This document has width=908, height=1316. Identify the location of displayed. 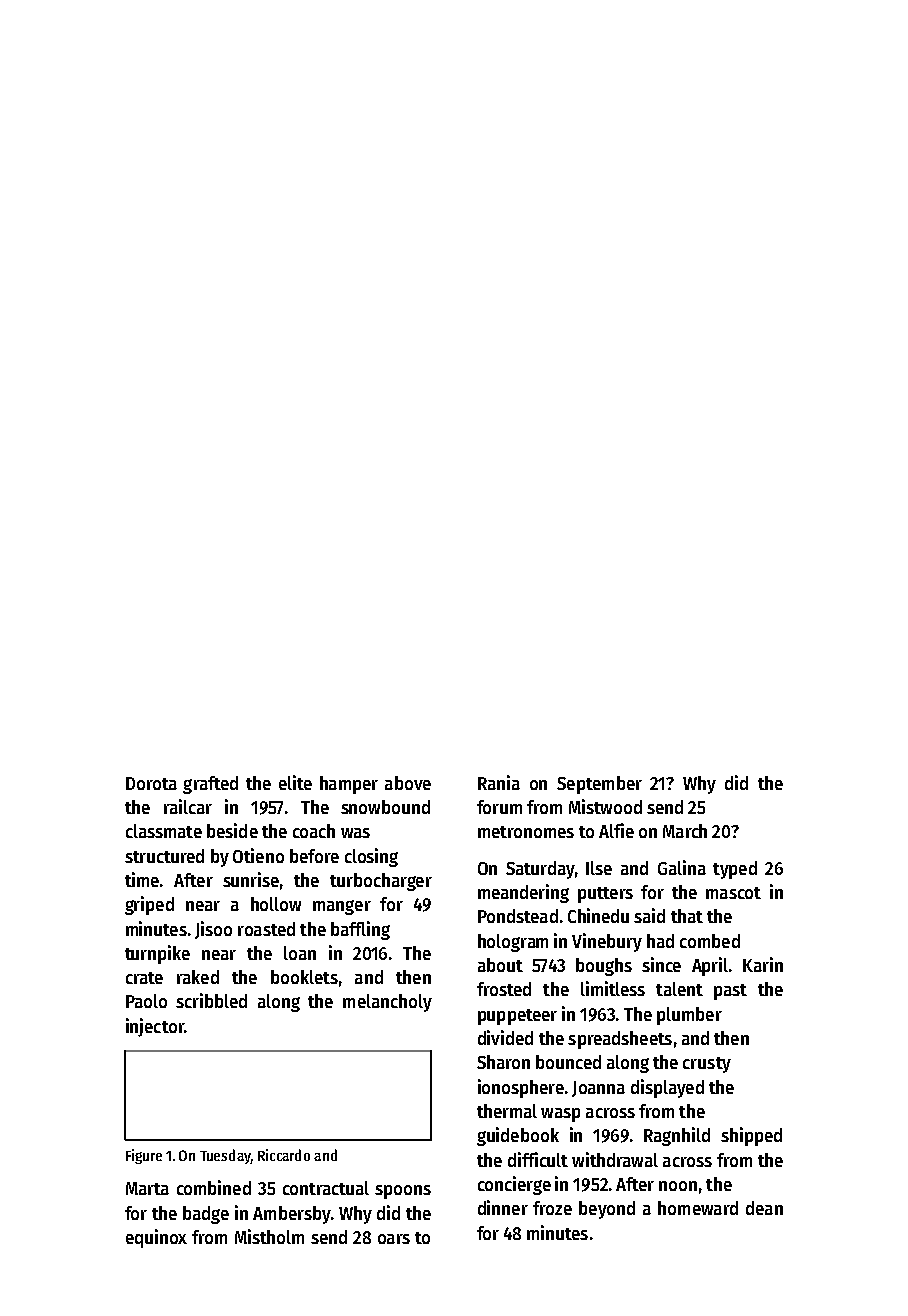
(667, 1088).
